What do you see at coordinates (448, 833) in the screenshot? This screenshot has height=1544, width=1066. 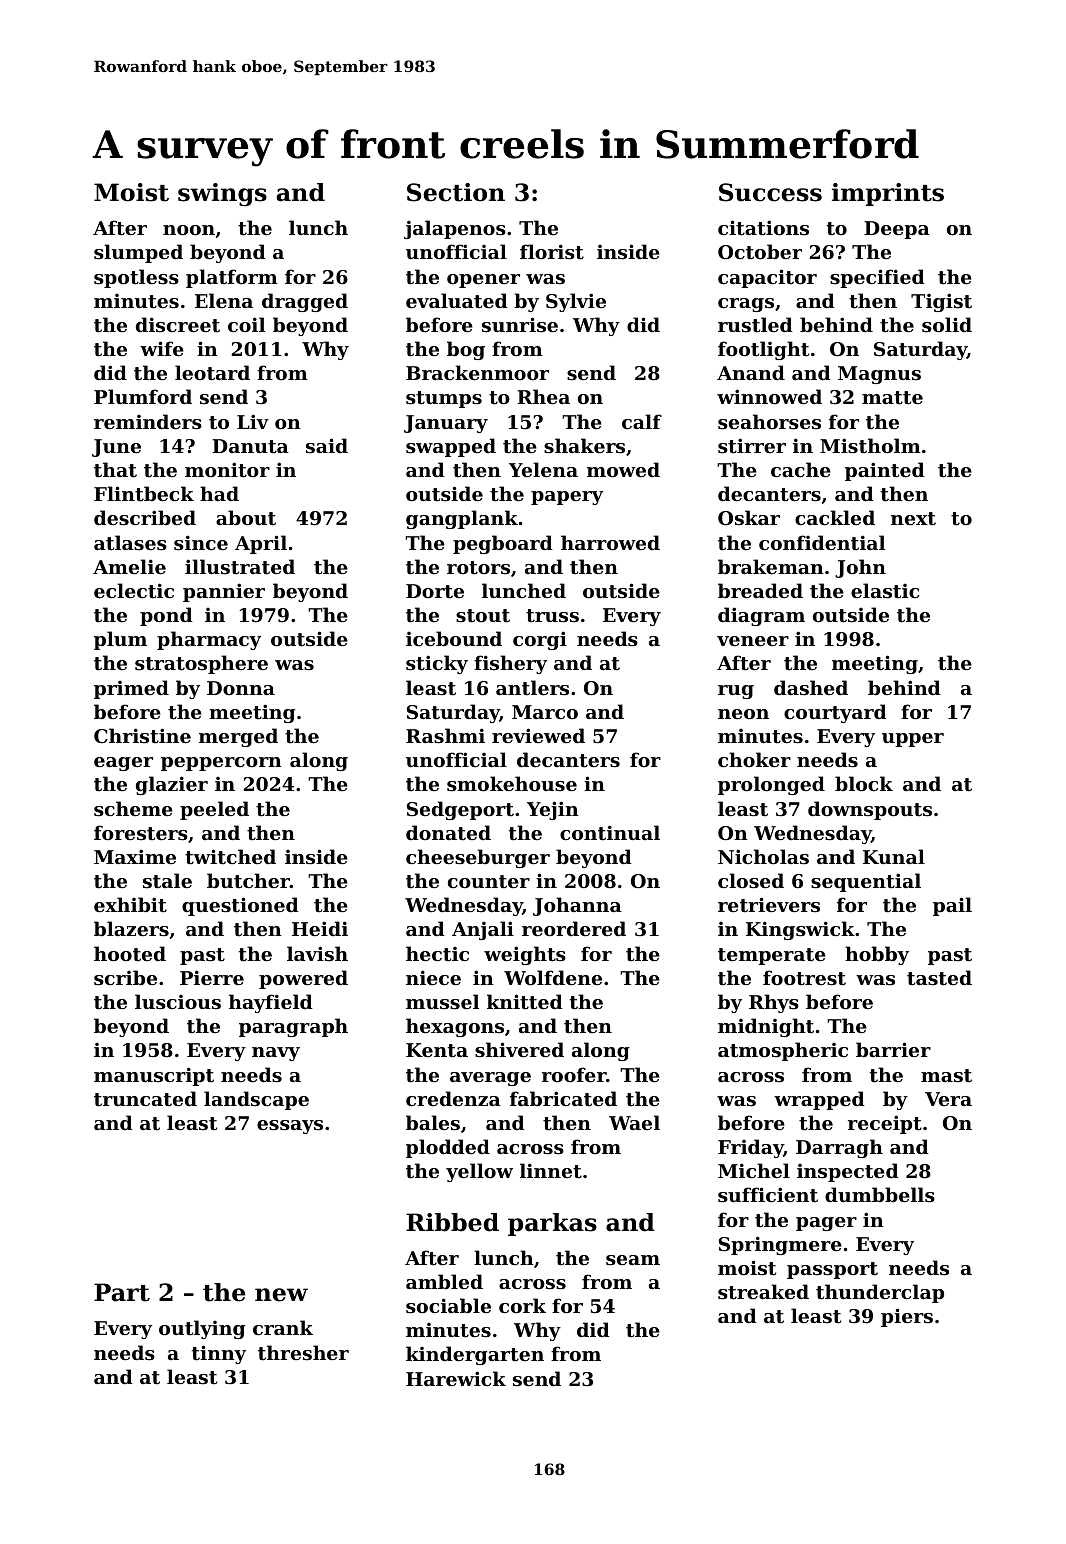 I see `donated` at bounding box center [448, 833].
